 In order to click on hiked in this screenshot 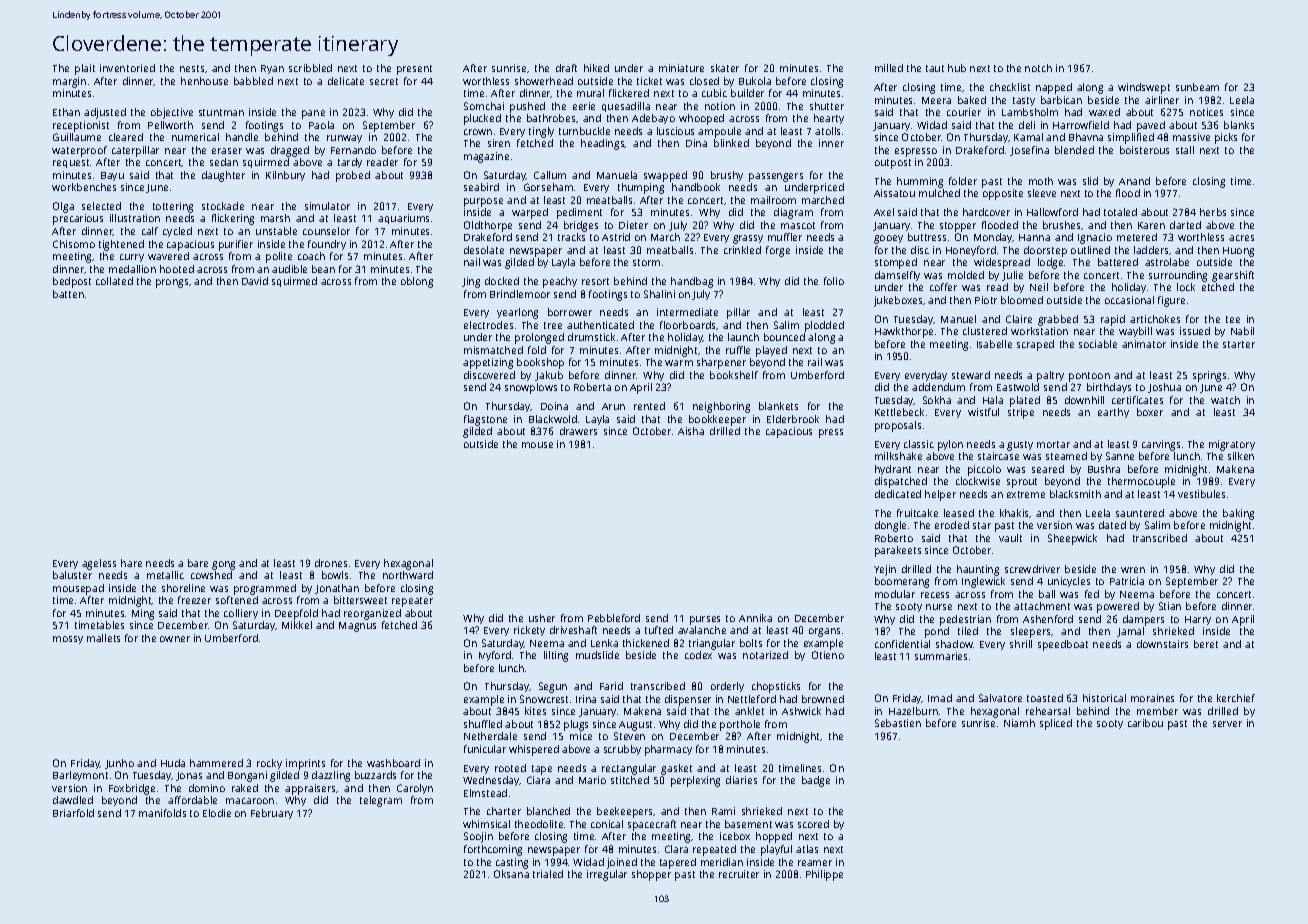, I will do `click(596, 68)`.
